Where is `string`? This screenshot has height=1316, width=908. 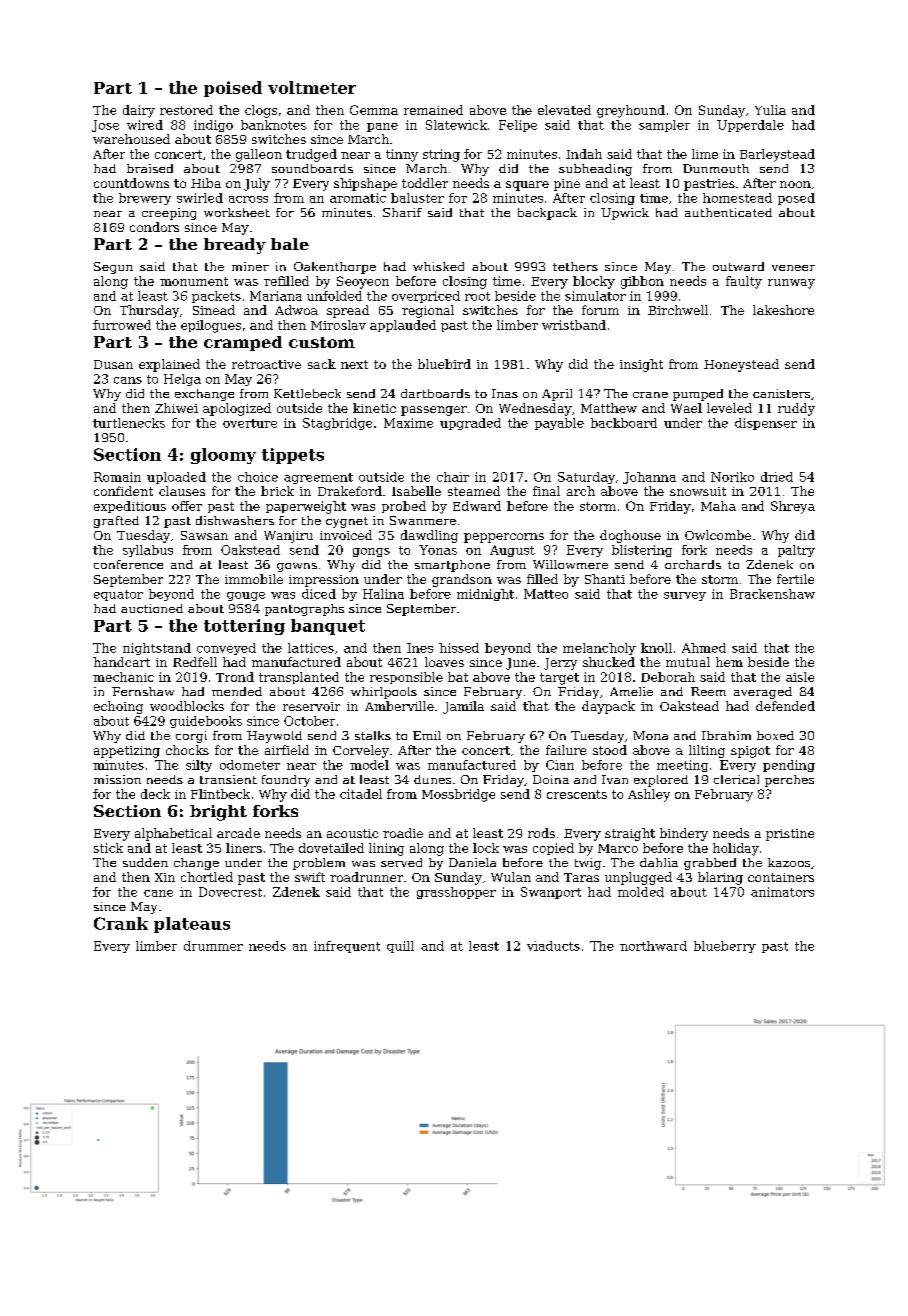 string is located at coordinates (441, 155).
